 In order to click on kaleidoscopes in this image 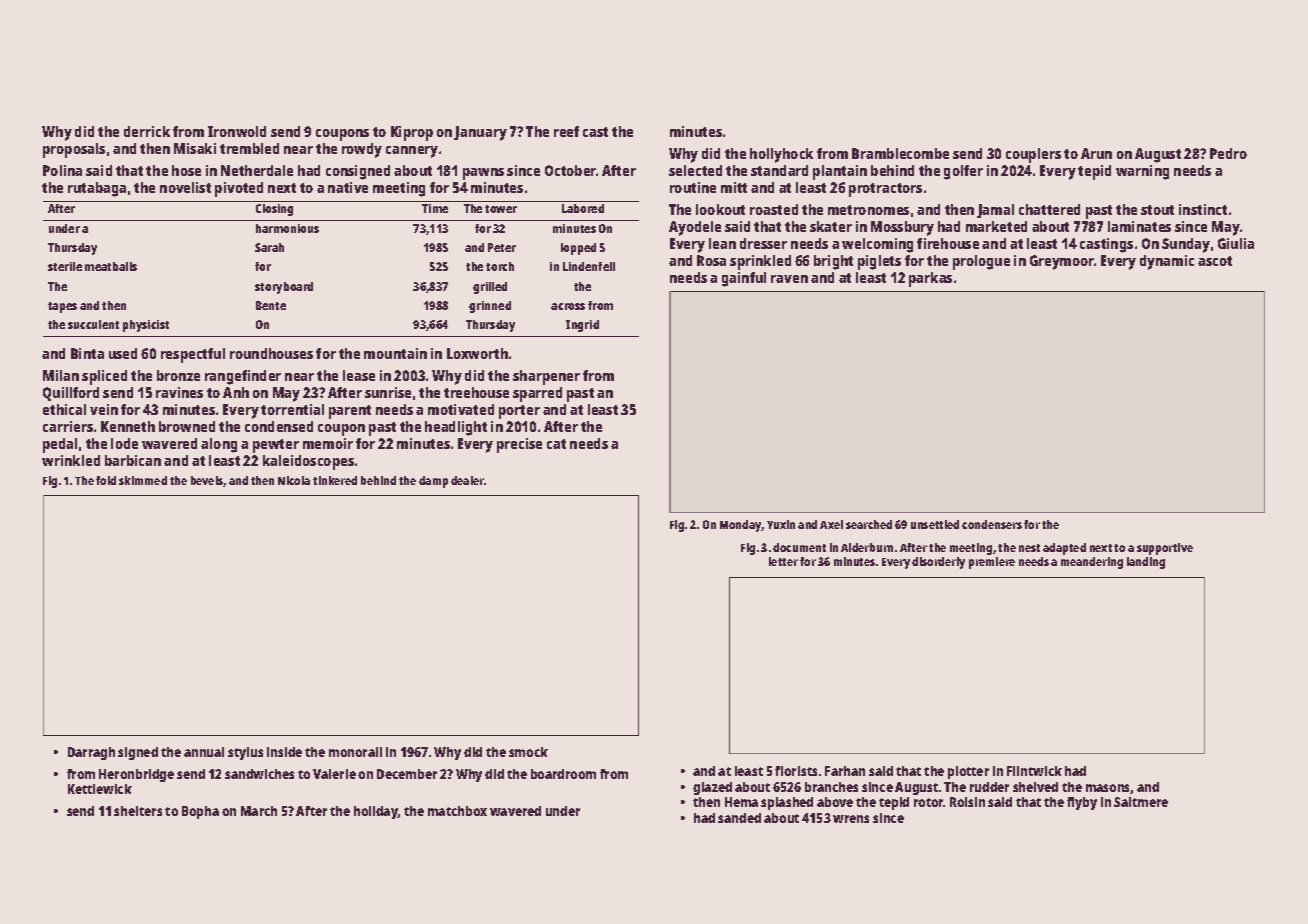, I will do `click(308, 462)`.
